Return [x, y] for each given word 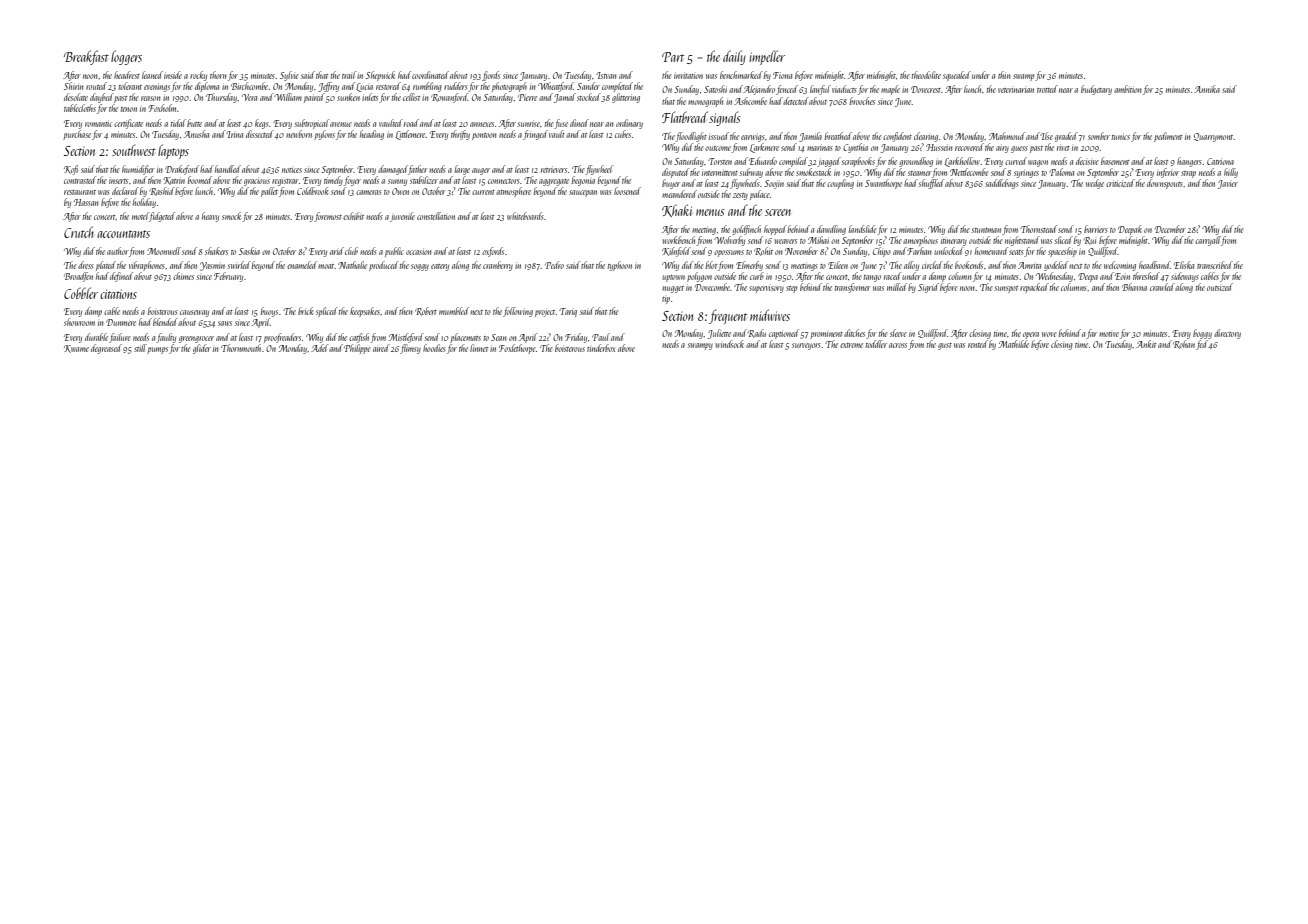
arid [337, 251]
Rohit [763, 251]
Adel [319, 348]
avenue [341, 124]
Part [673, 57]
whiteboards [525, 216]
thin [1004, 75]
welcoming [1120, 266]
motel [140, 216]
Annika [1207, 89]
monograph [705, 102]
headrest [127, 75]
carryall [1208, 241]
